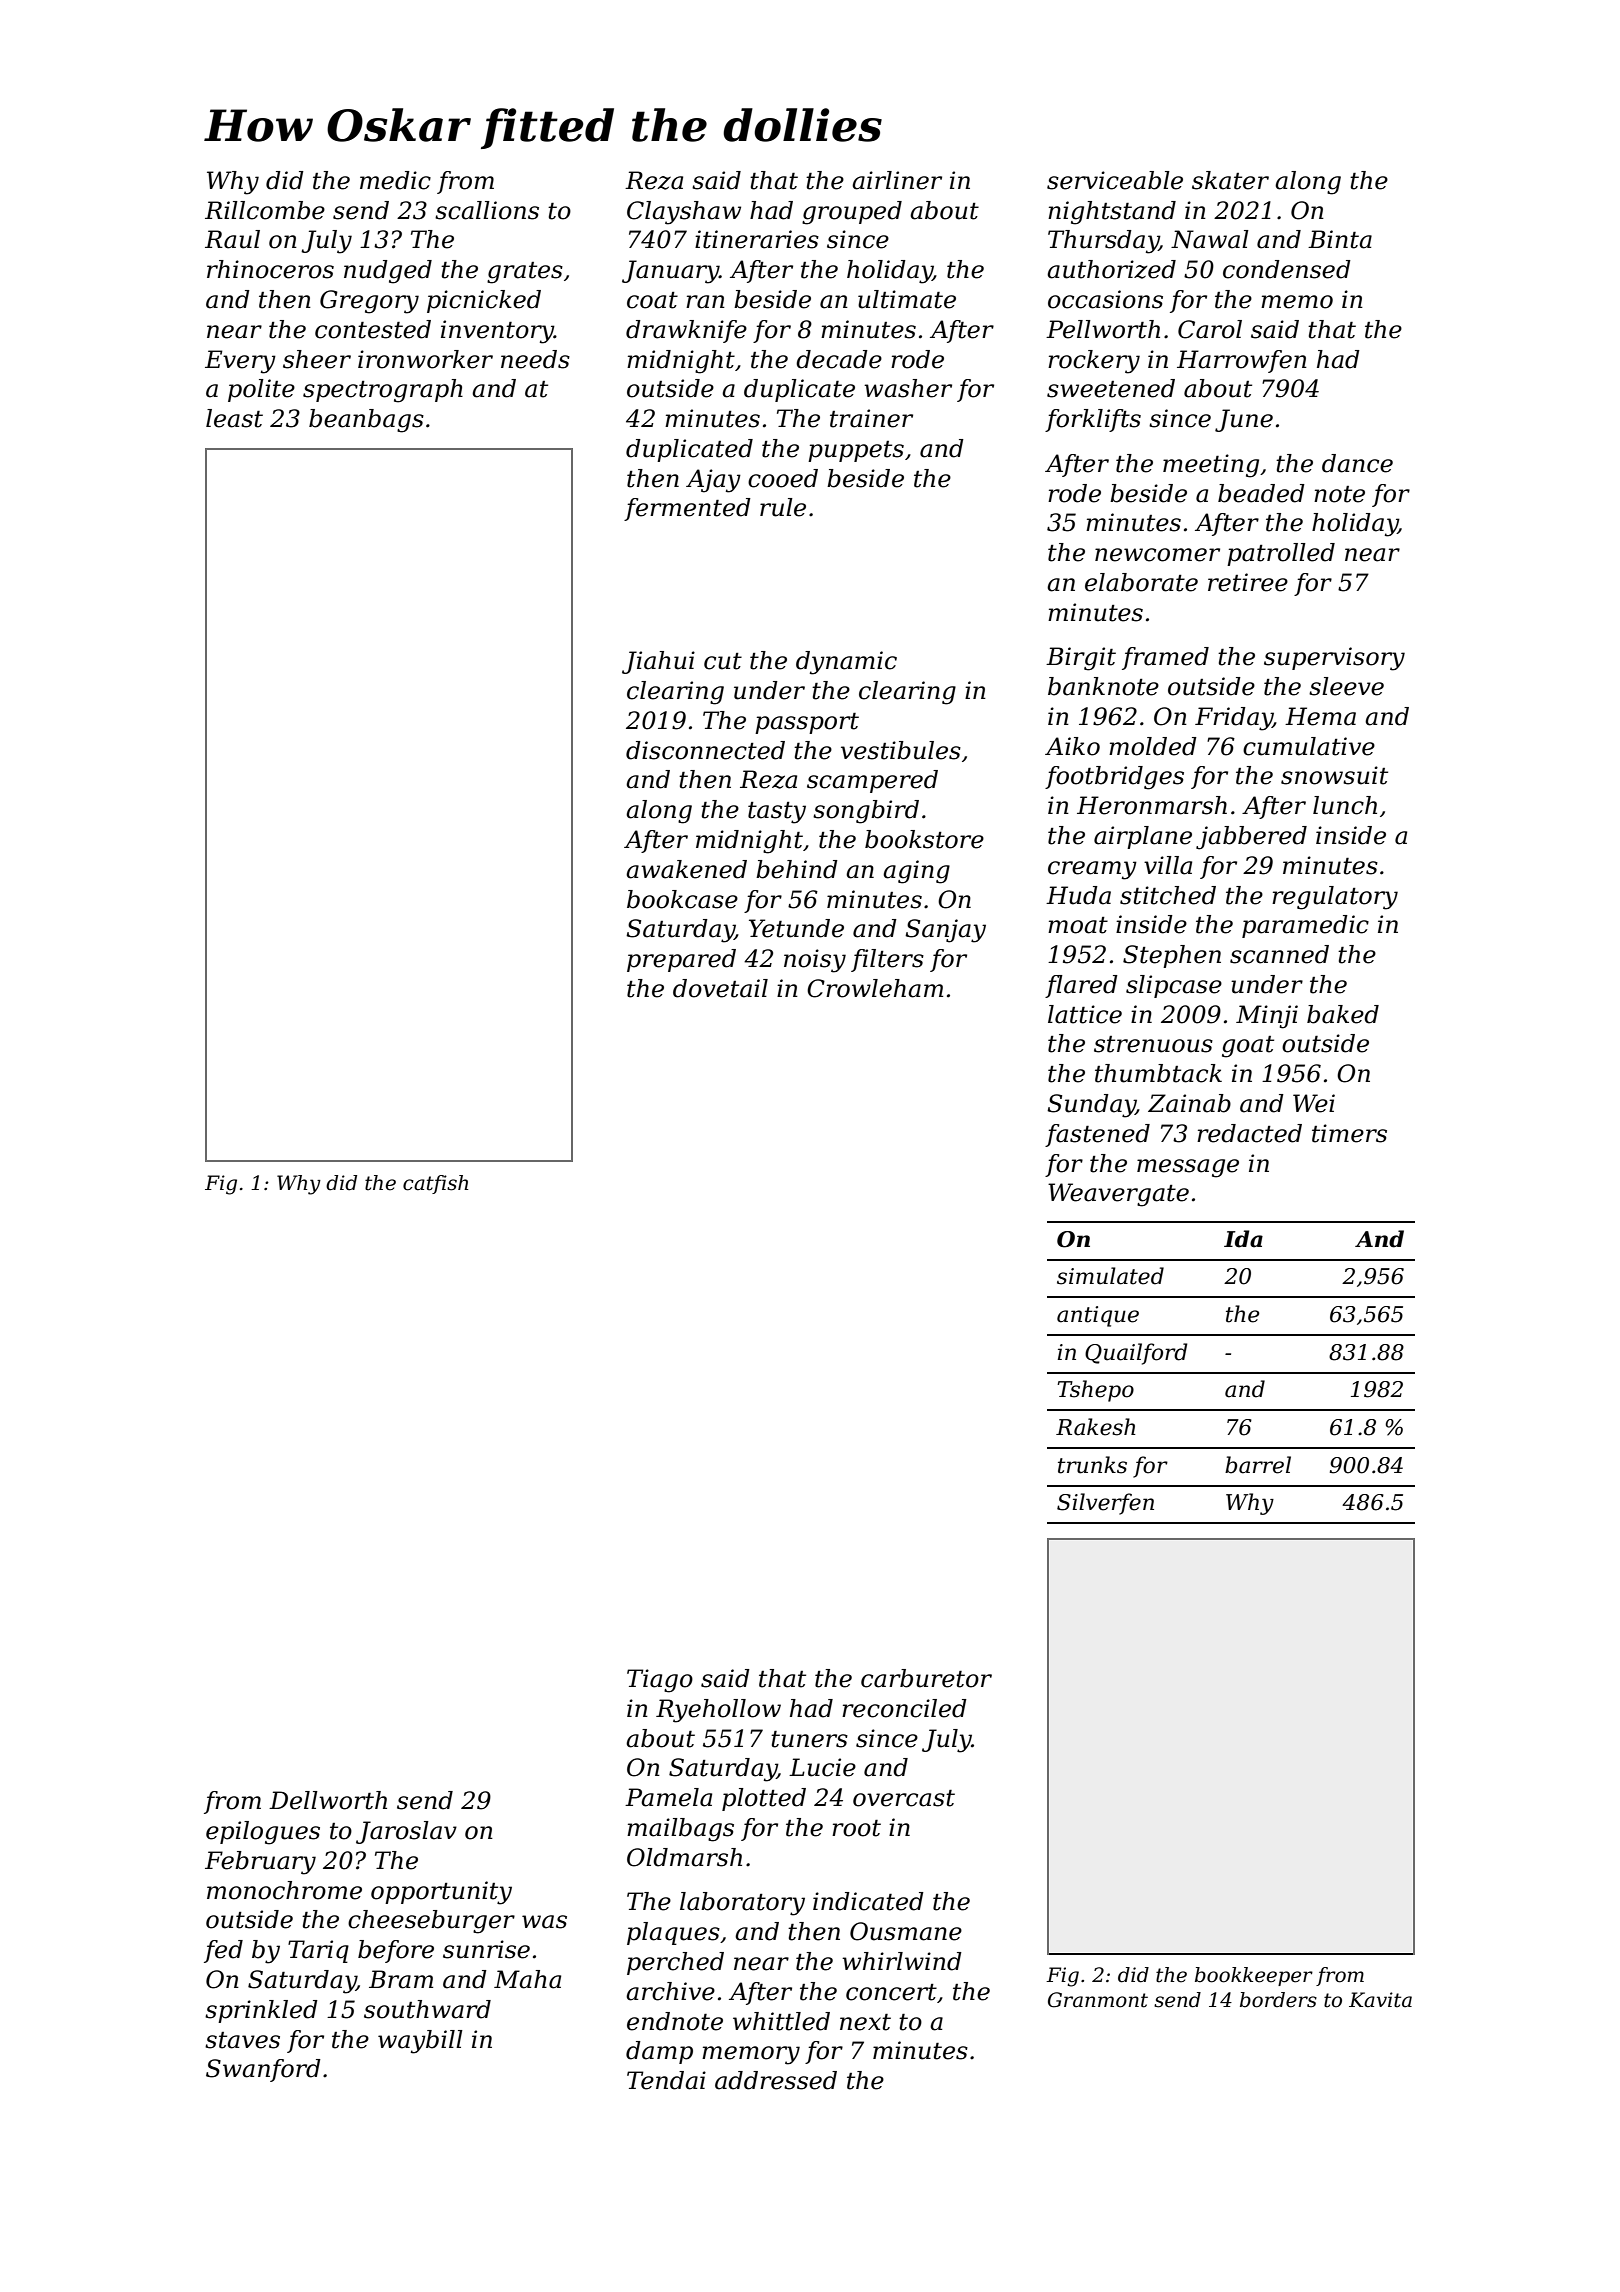 The height and width of the page is (2292, 1620). What do you see at coordinates (1230, 180) in the page?
I see `skater` at bounding box center [1230, 180].
